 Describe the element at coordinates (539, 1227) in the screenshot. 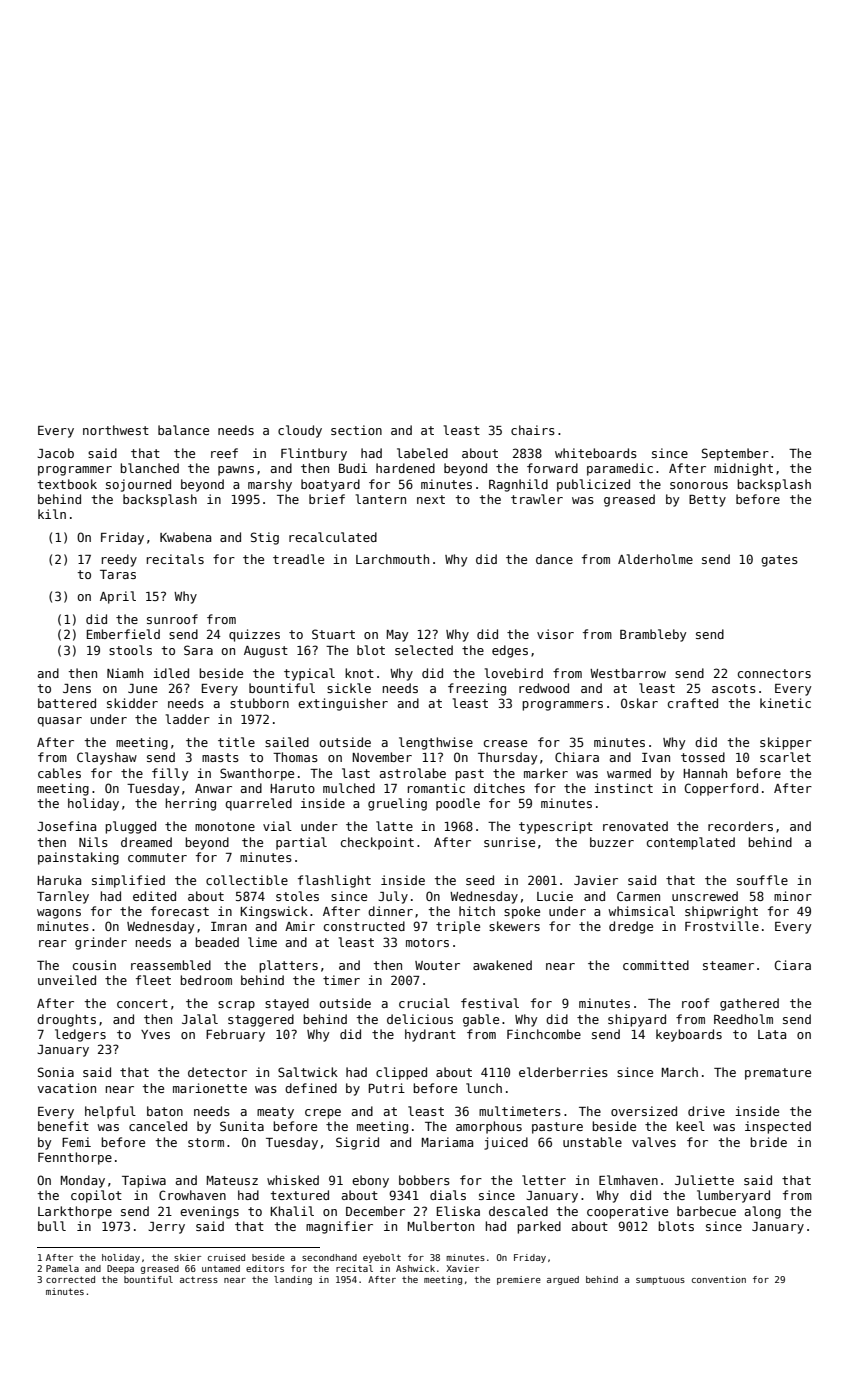

I see `parked` at that location.
